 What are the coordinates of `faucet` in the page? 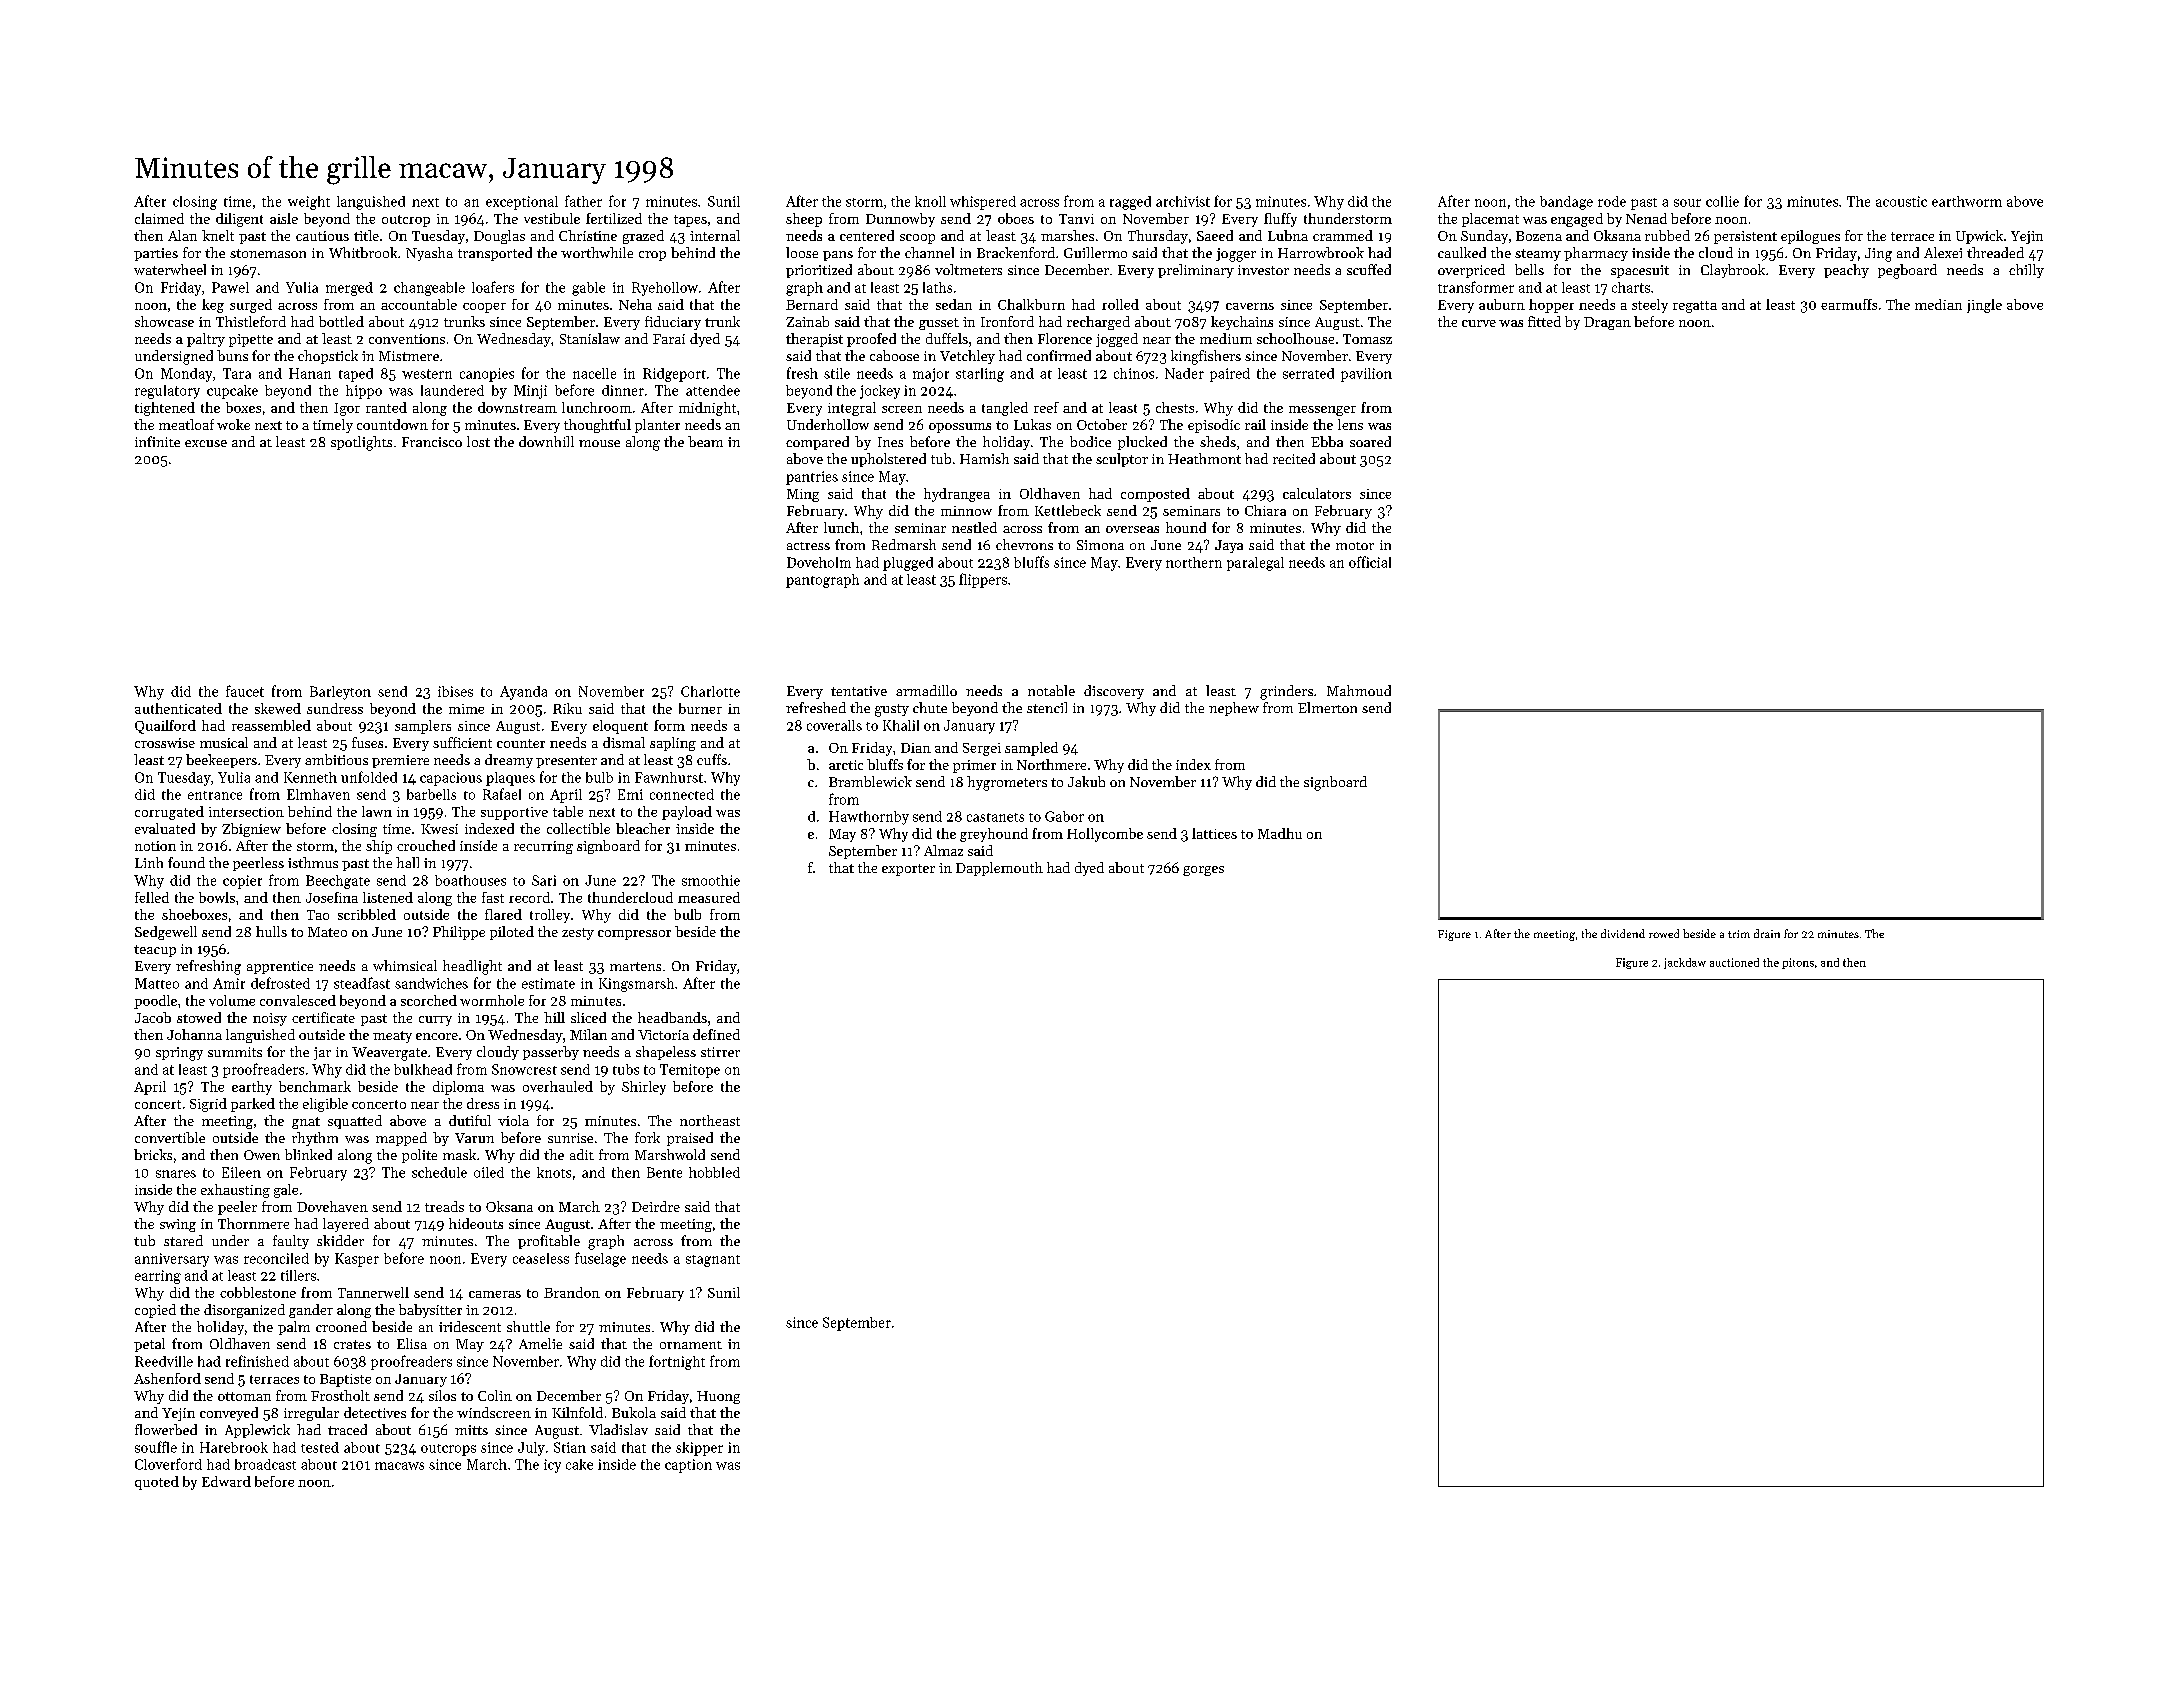 It's located at (245, 691).
